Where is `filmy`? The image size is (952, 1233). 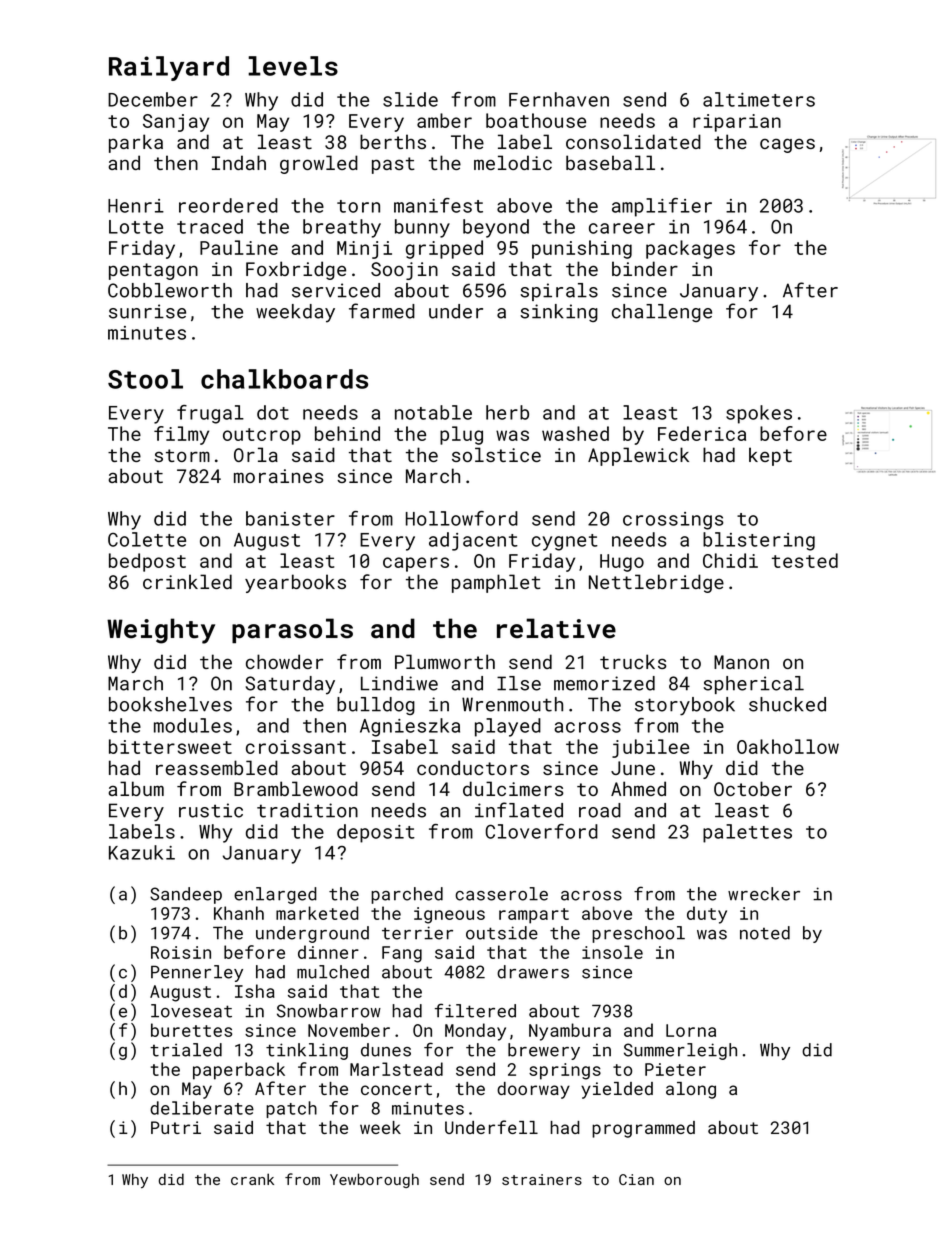 filmy is located at coordinates (181, 435).
